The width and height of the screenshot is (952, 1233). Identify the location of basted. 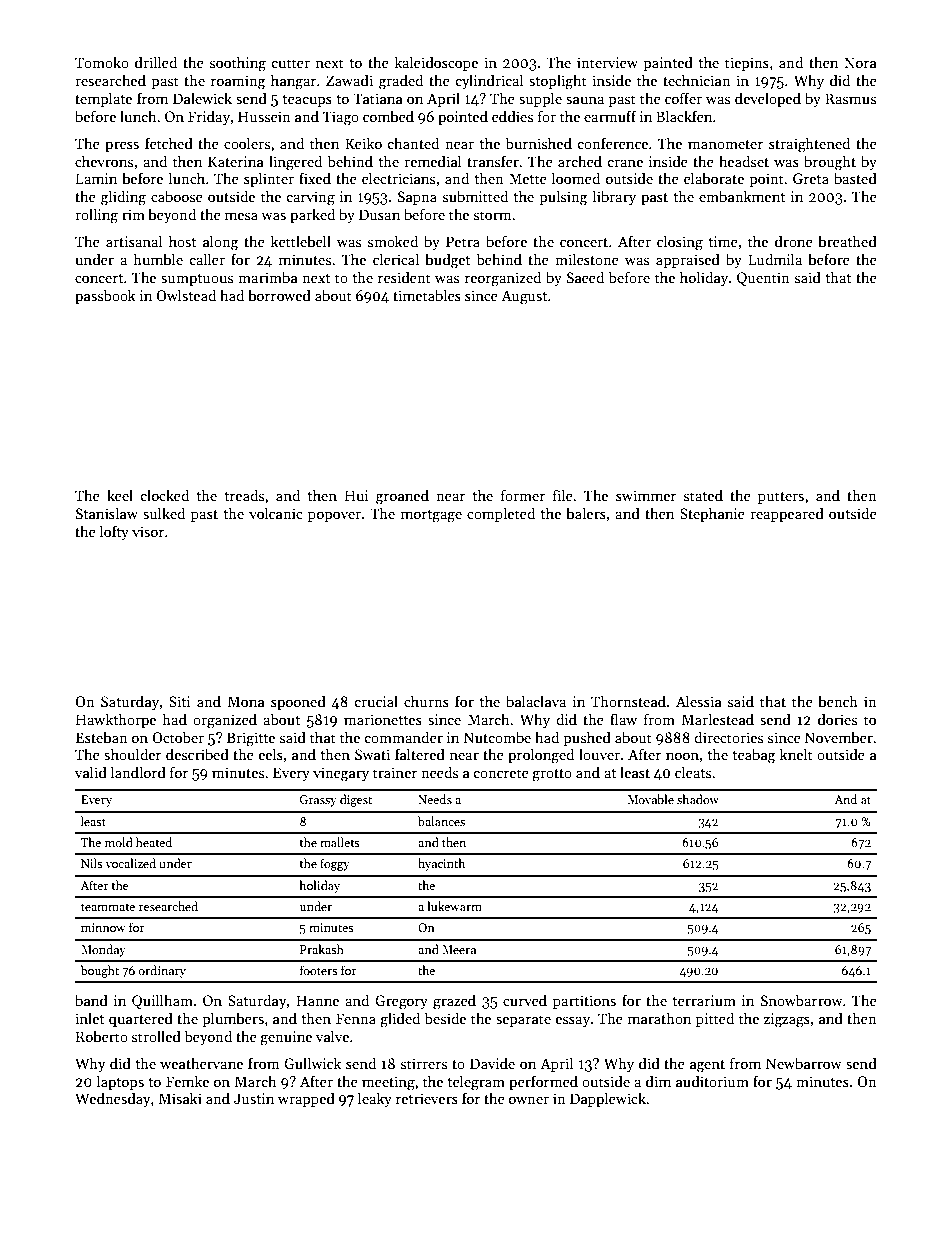
(855, 178).
